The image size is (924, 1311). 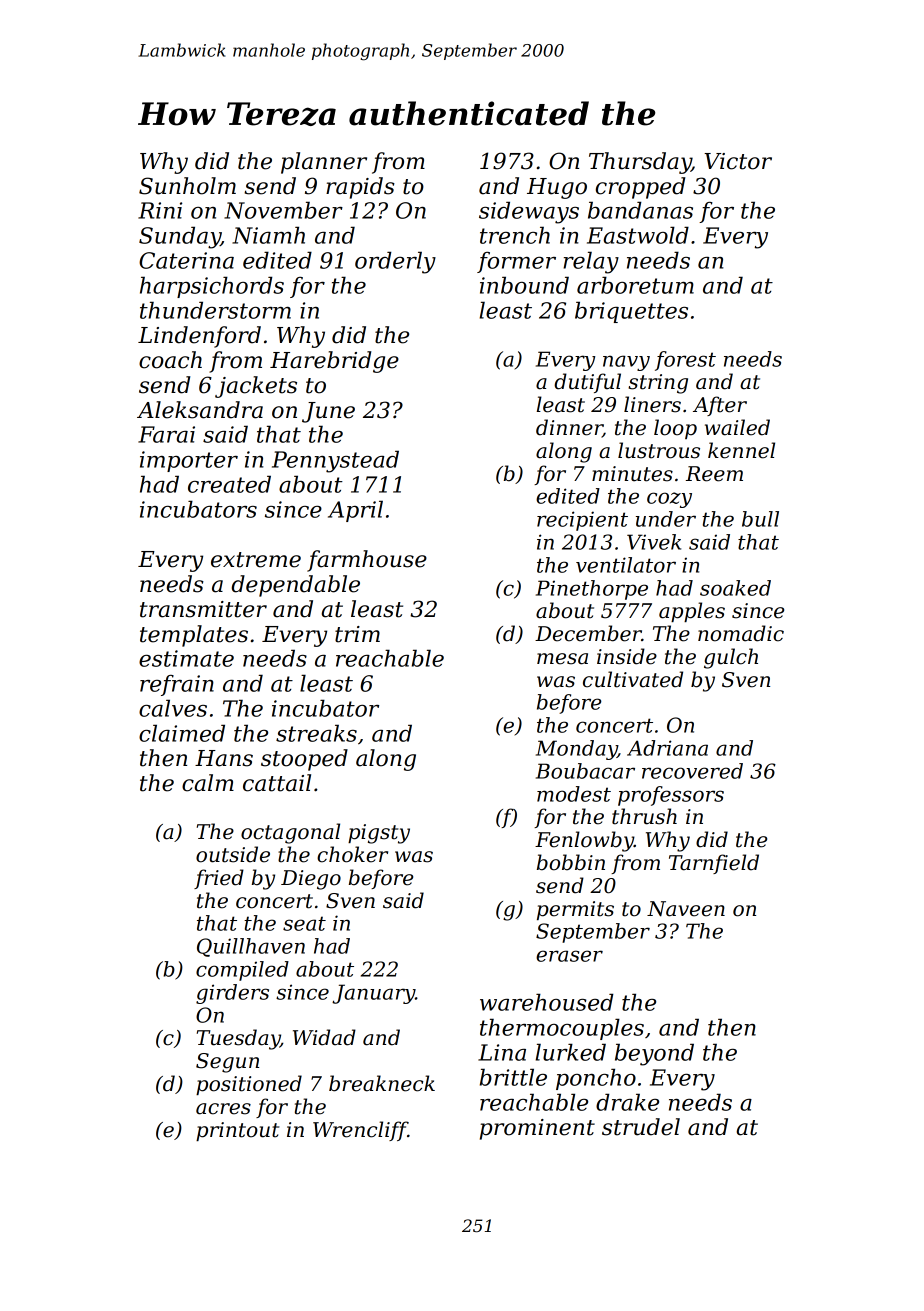 I want to click on transmitter, so click(x=203, y=609).
